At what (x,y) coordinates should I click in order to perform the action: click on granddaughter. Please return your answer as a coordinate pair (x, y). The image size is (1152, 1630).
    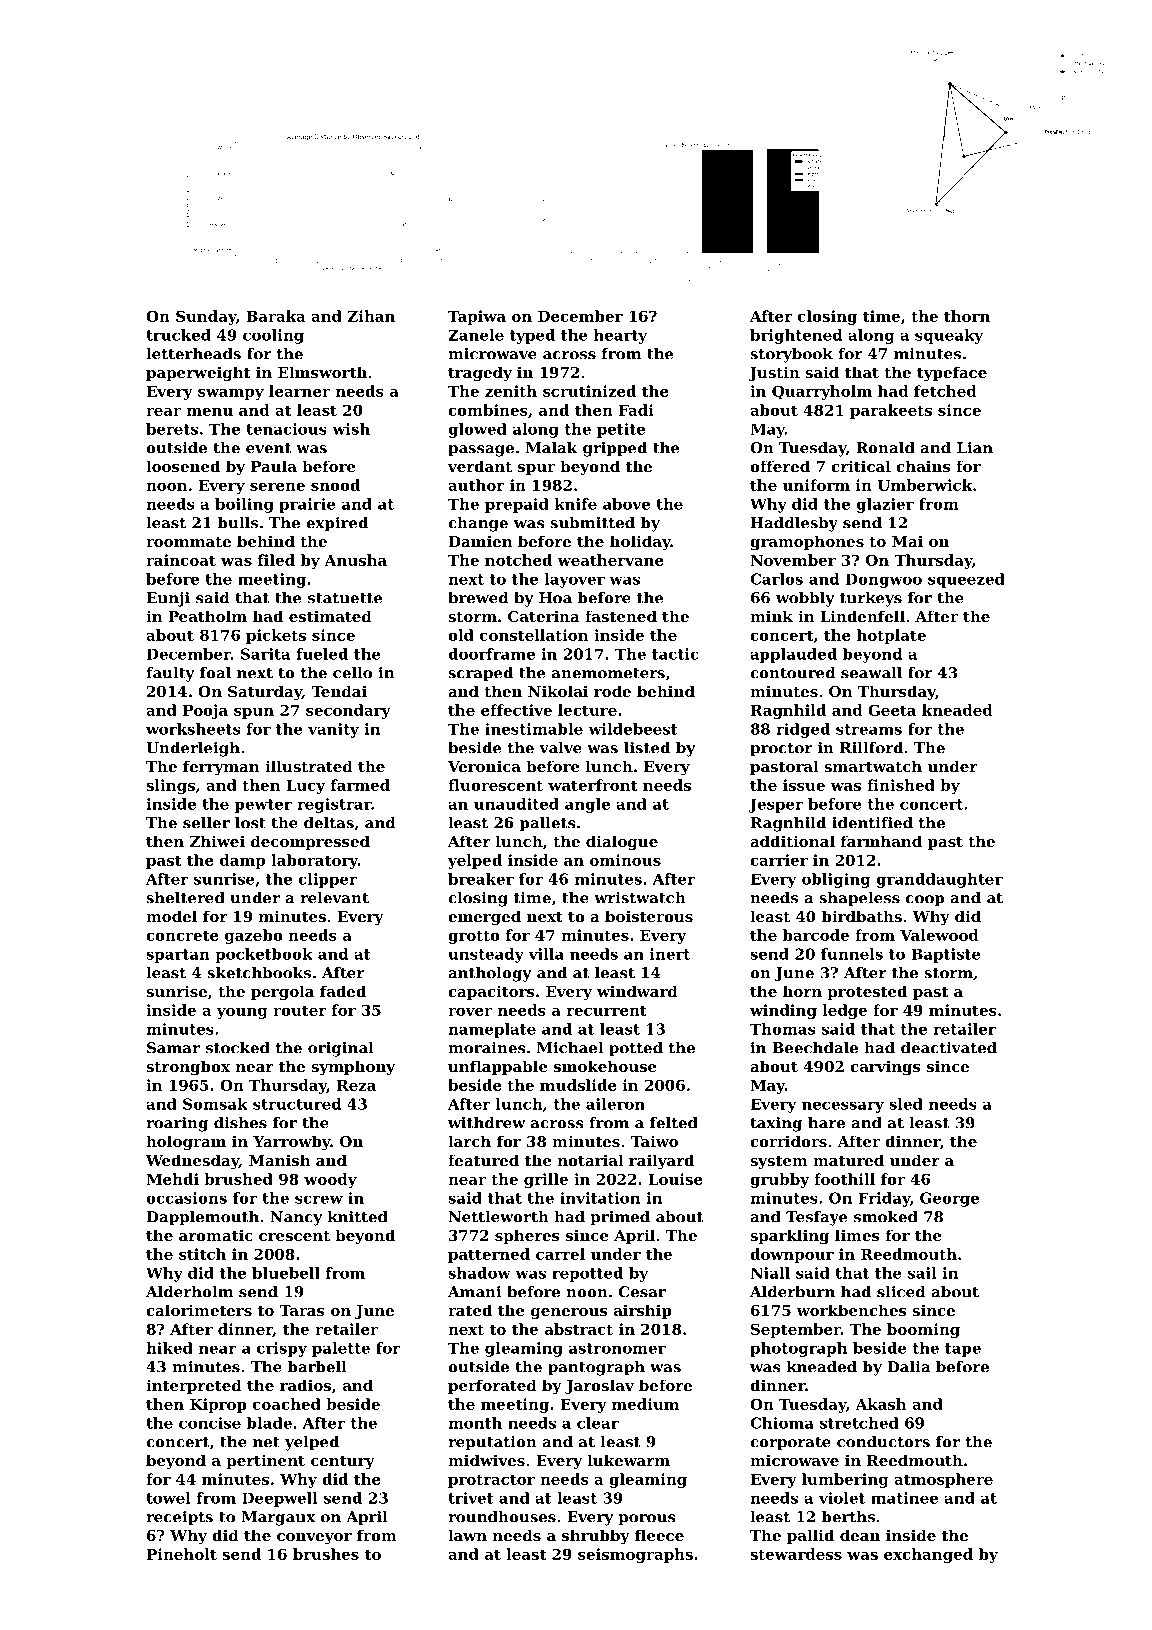
    Looking at the image, I should click on (939, 880).
